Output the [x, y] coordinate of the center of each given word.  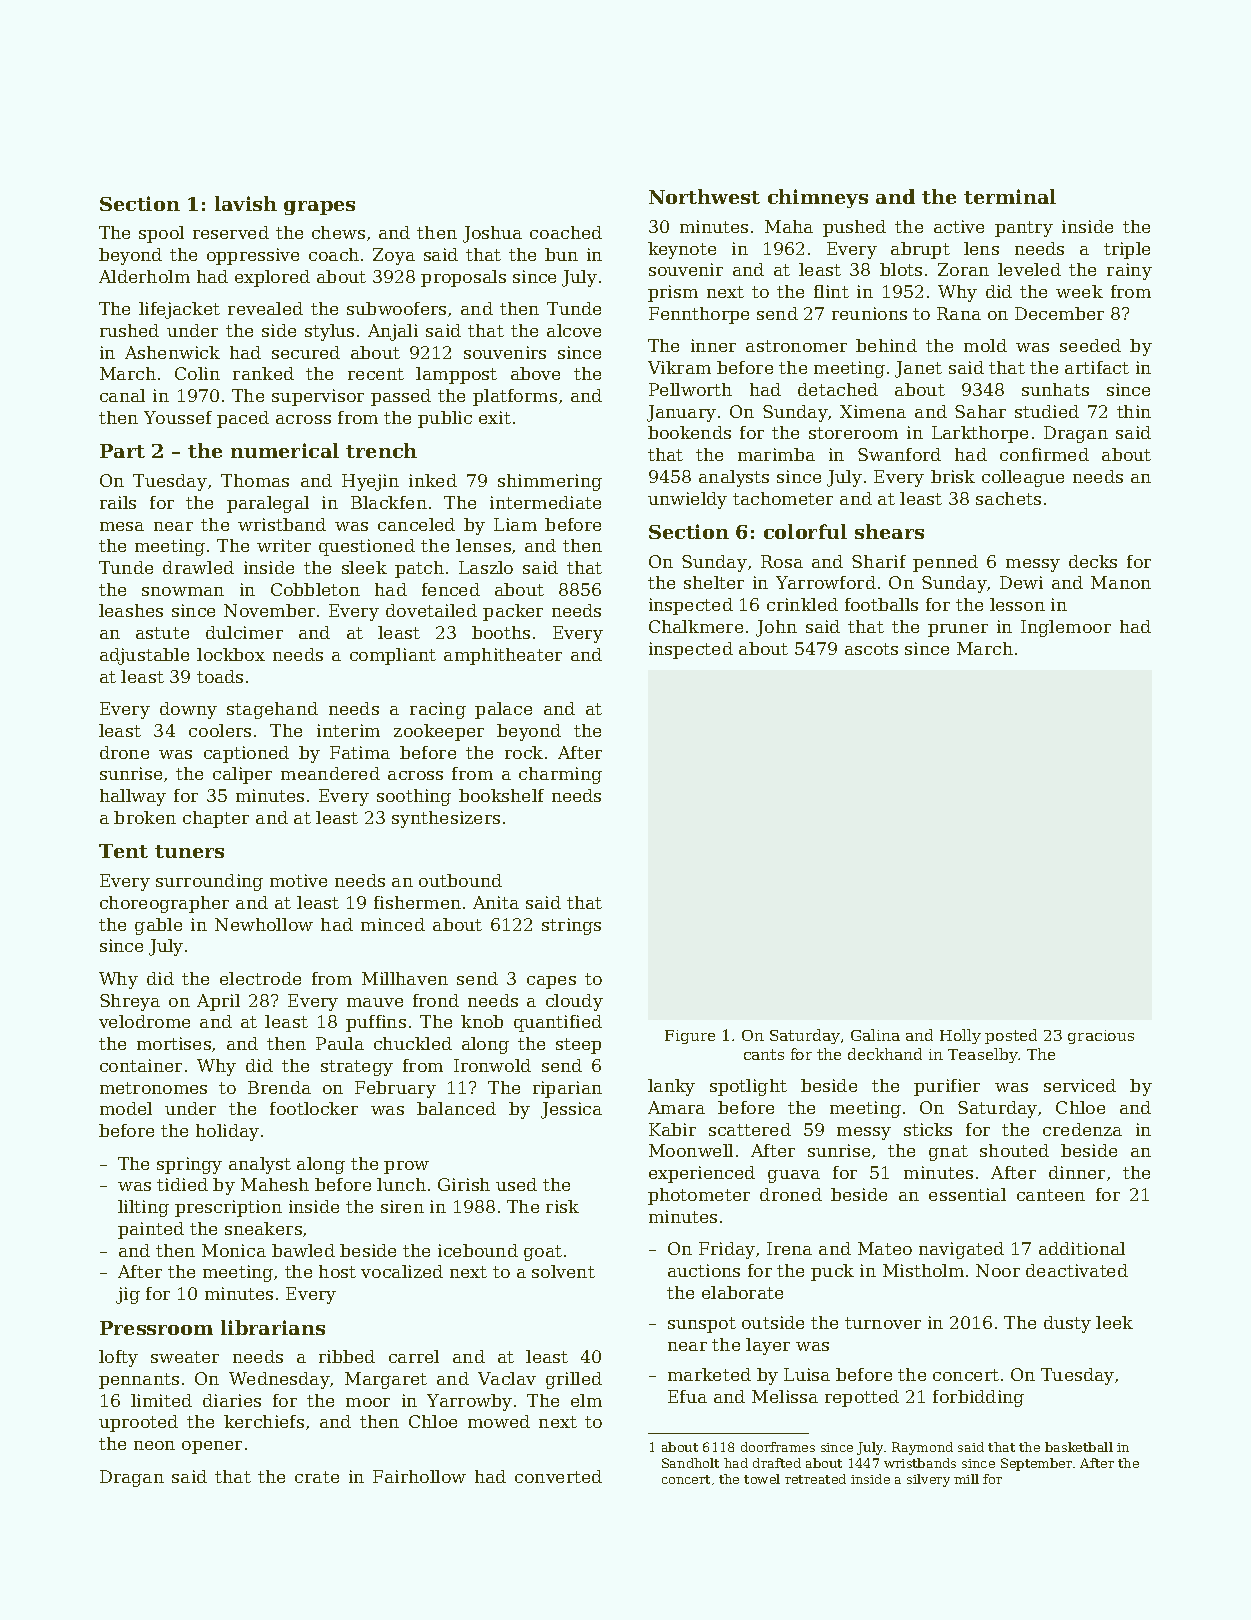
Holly [960, 1036]
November [269, 610]
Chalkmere [696, 626]
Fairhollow [419, 1476]
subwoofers [396, 308]
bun [561, 254]
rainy [1129, 271]
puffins [376, 1023]
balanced [456, 1108]
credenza [1082, 1129]
